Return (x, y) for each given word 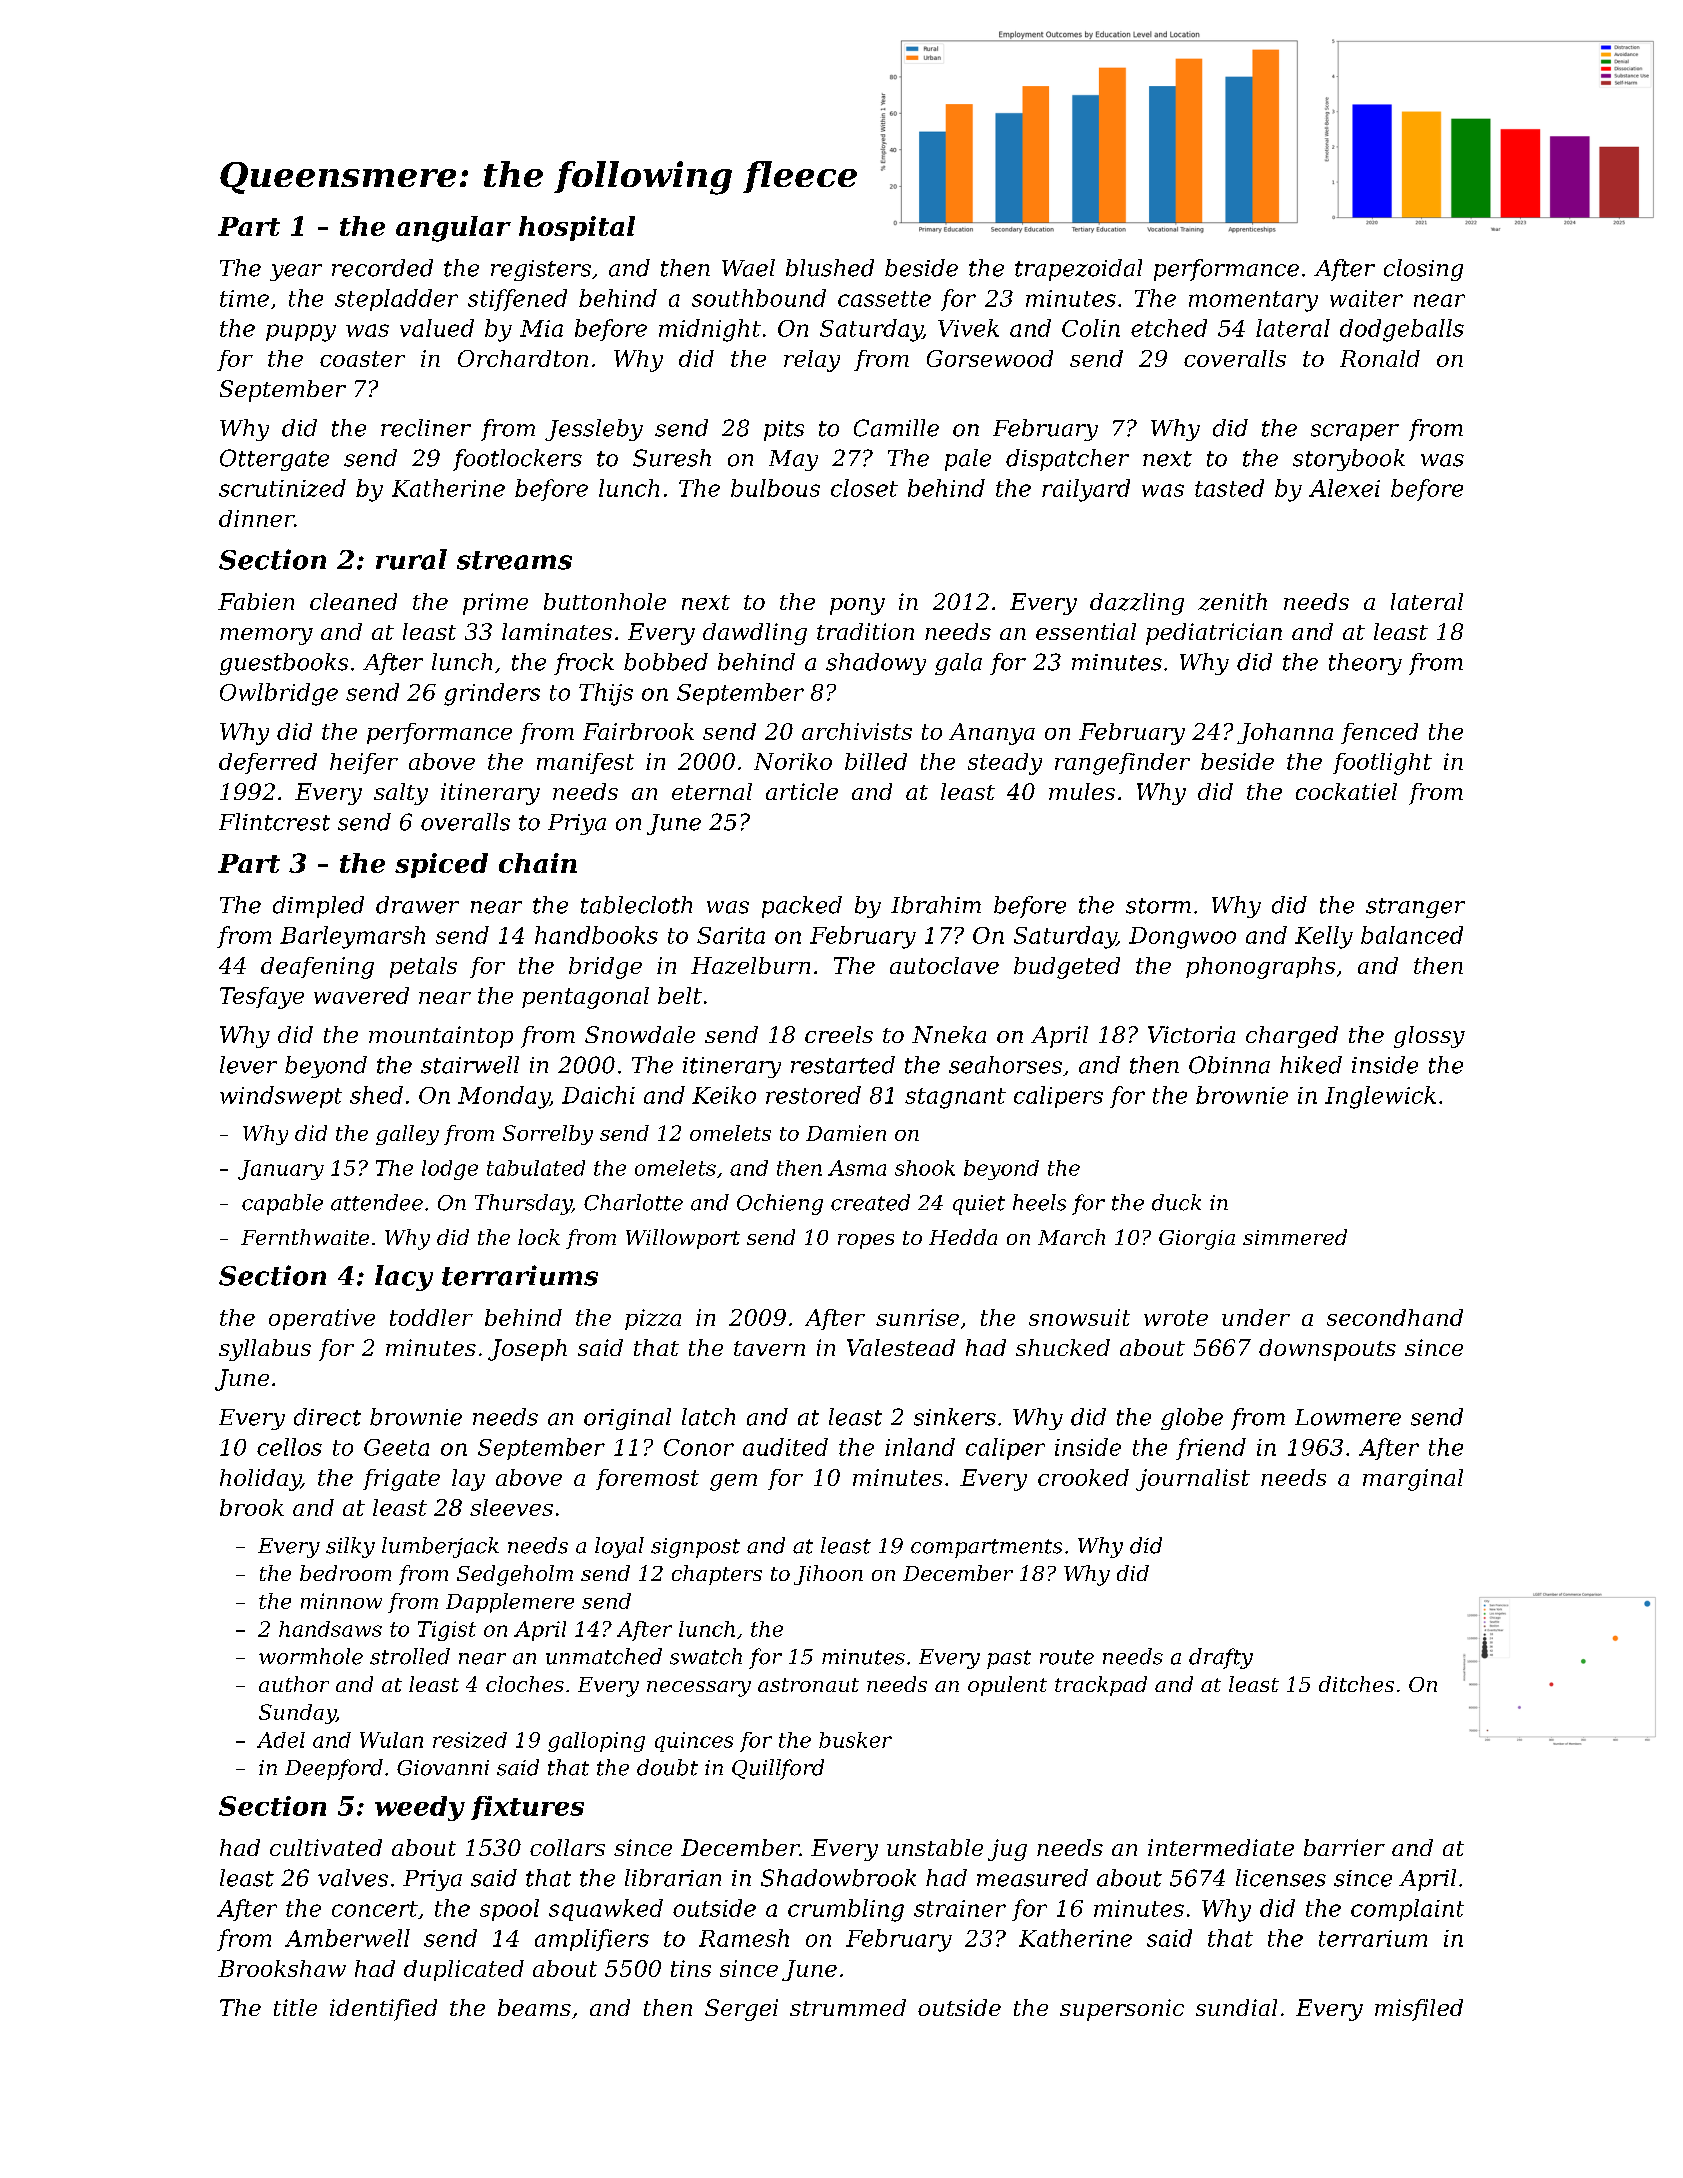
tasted (1229, 488)
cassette (884, 299)
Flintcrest (274, 822)
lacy (404, 1278)
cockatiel (1346, 791)
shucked (1063, 1347)
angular (453, 229)
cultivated (326, 1847)
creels (839, 1034)
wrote (1176, 1318)
